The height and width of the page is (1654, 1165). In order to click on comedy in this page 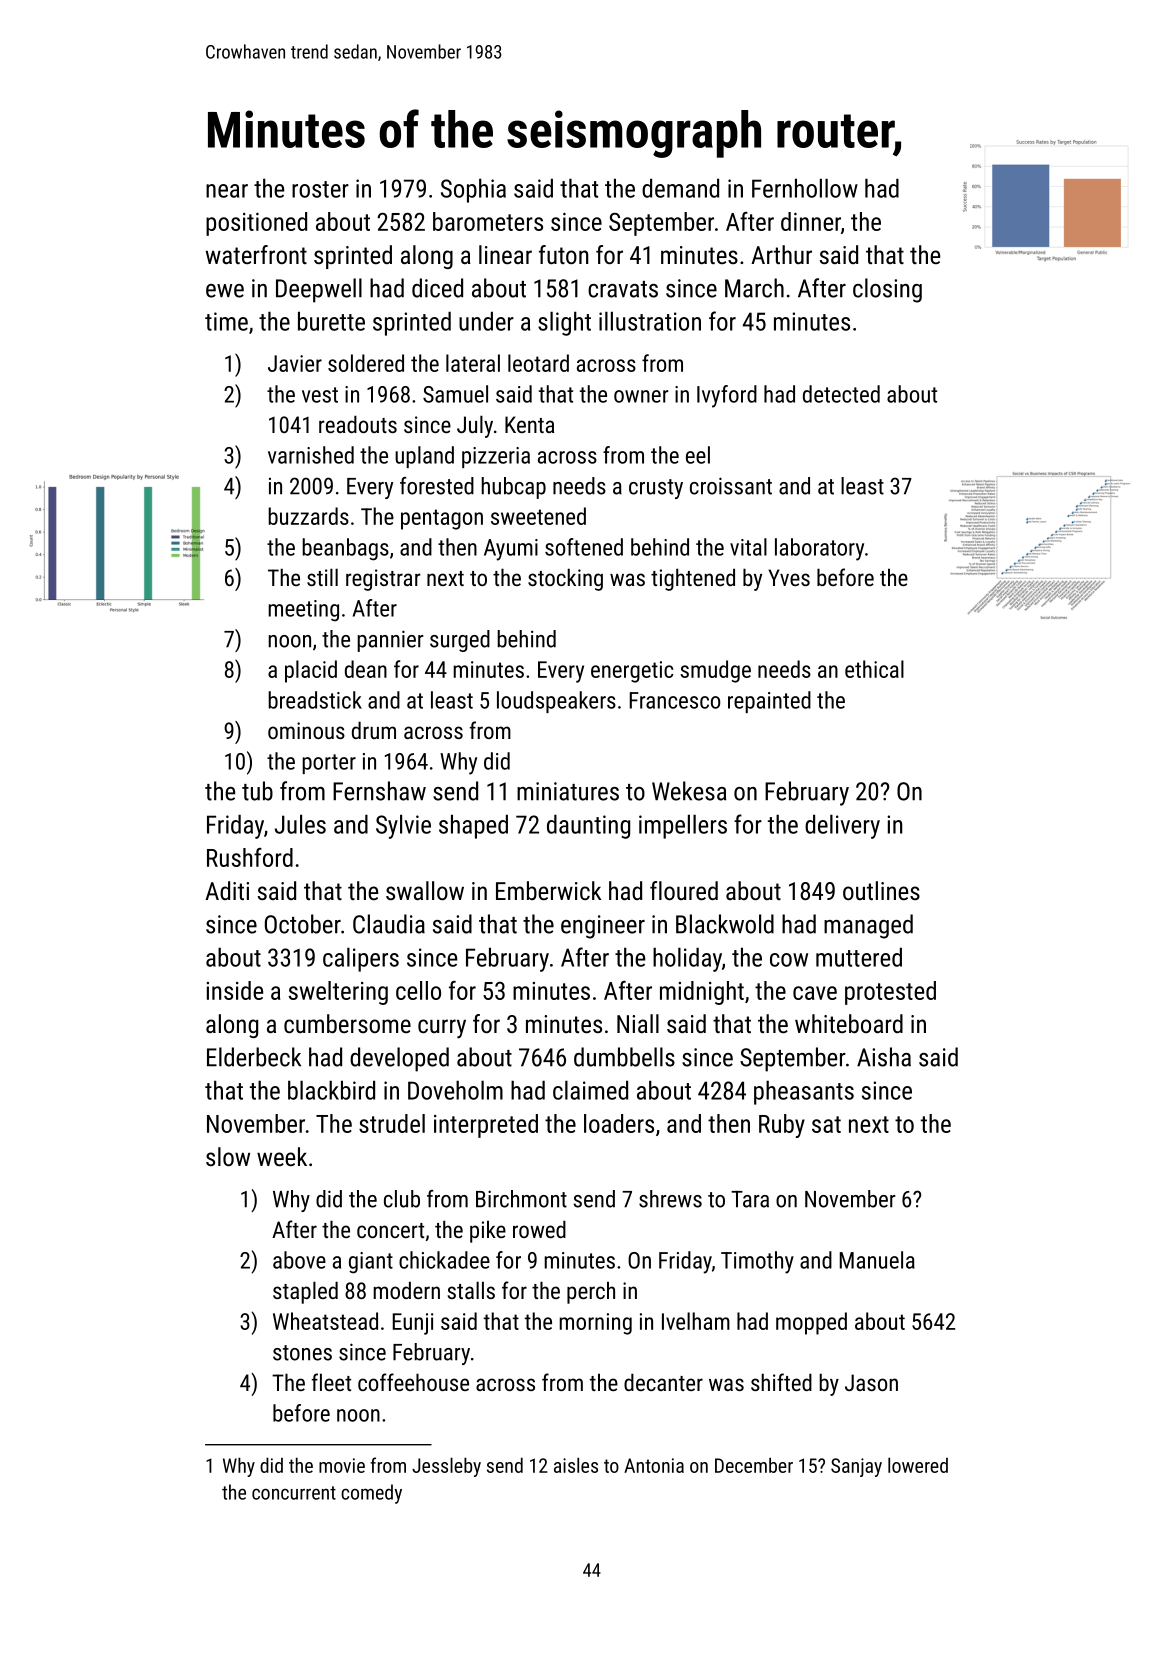, I will do `click(371, 1494)`.
